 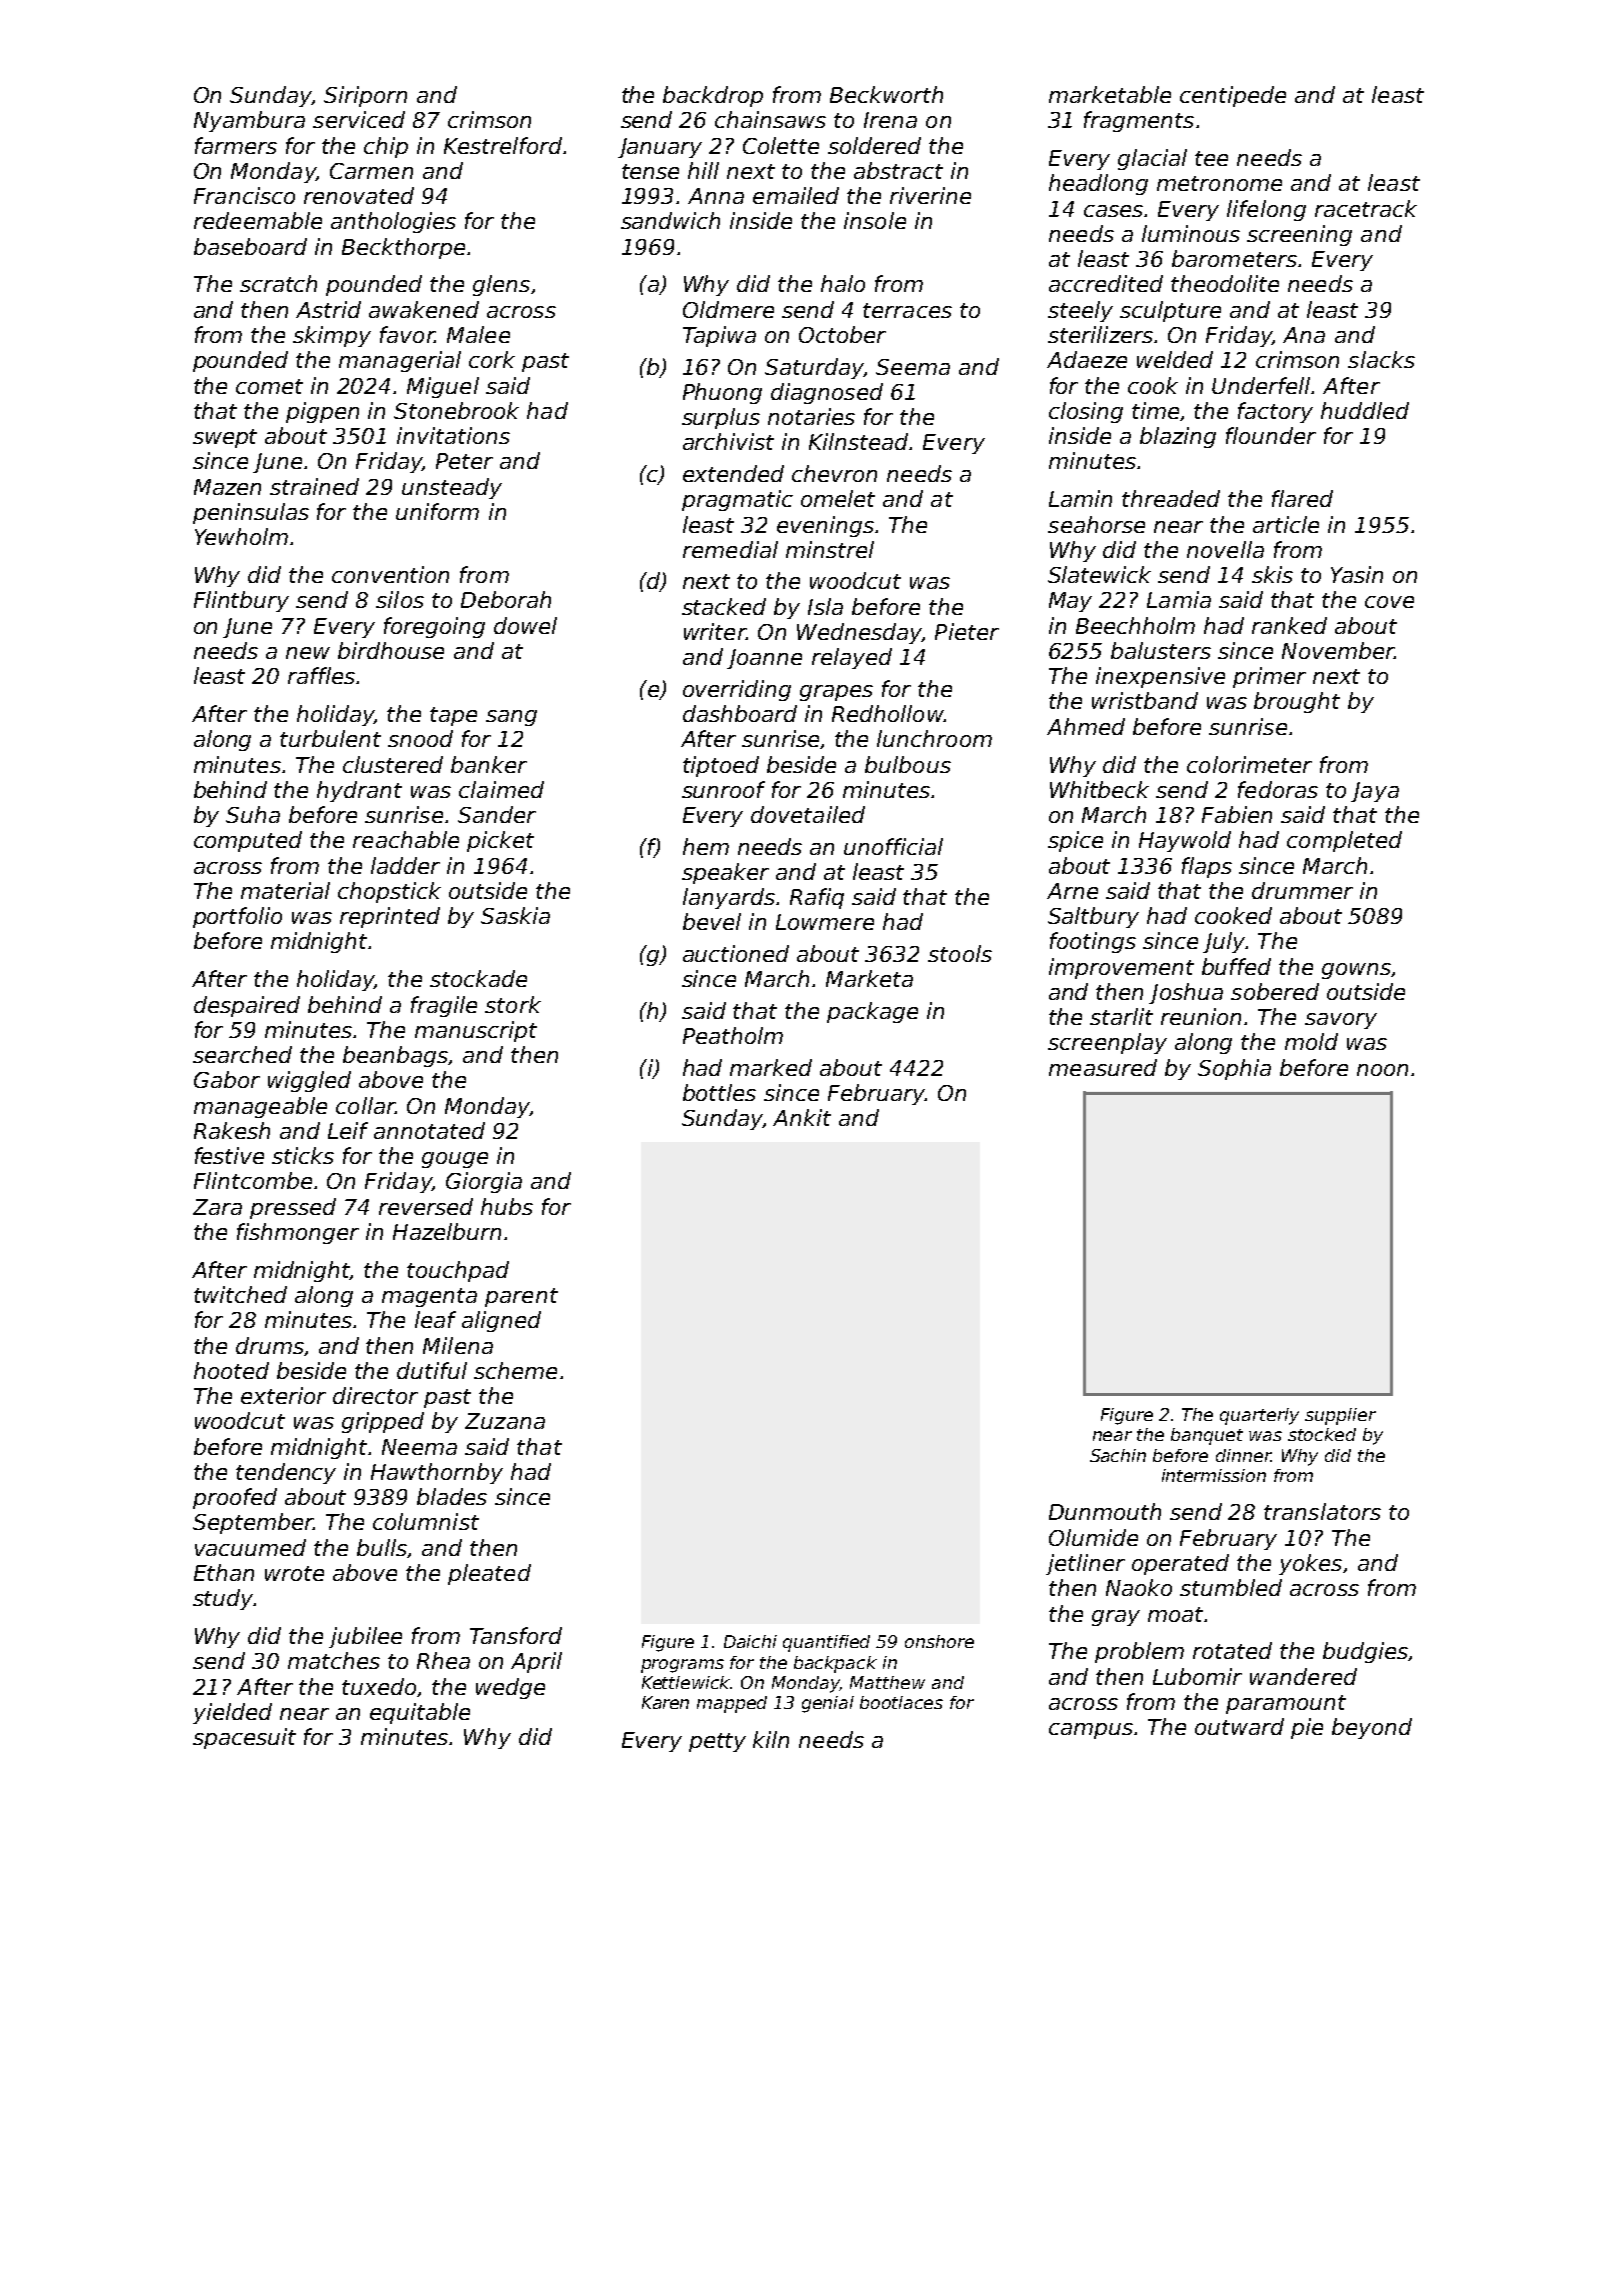 What do you see at coordinates (750, 1641) in the page?
I see `Daichi` at bounding box center [750, 1641].
